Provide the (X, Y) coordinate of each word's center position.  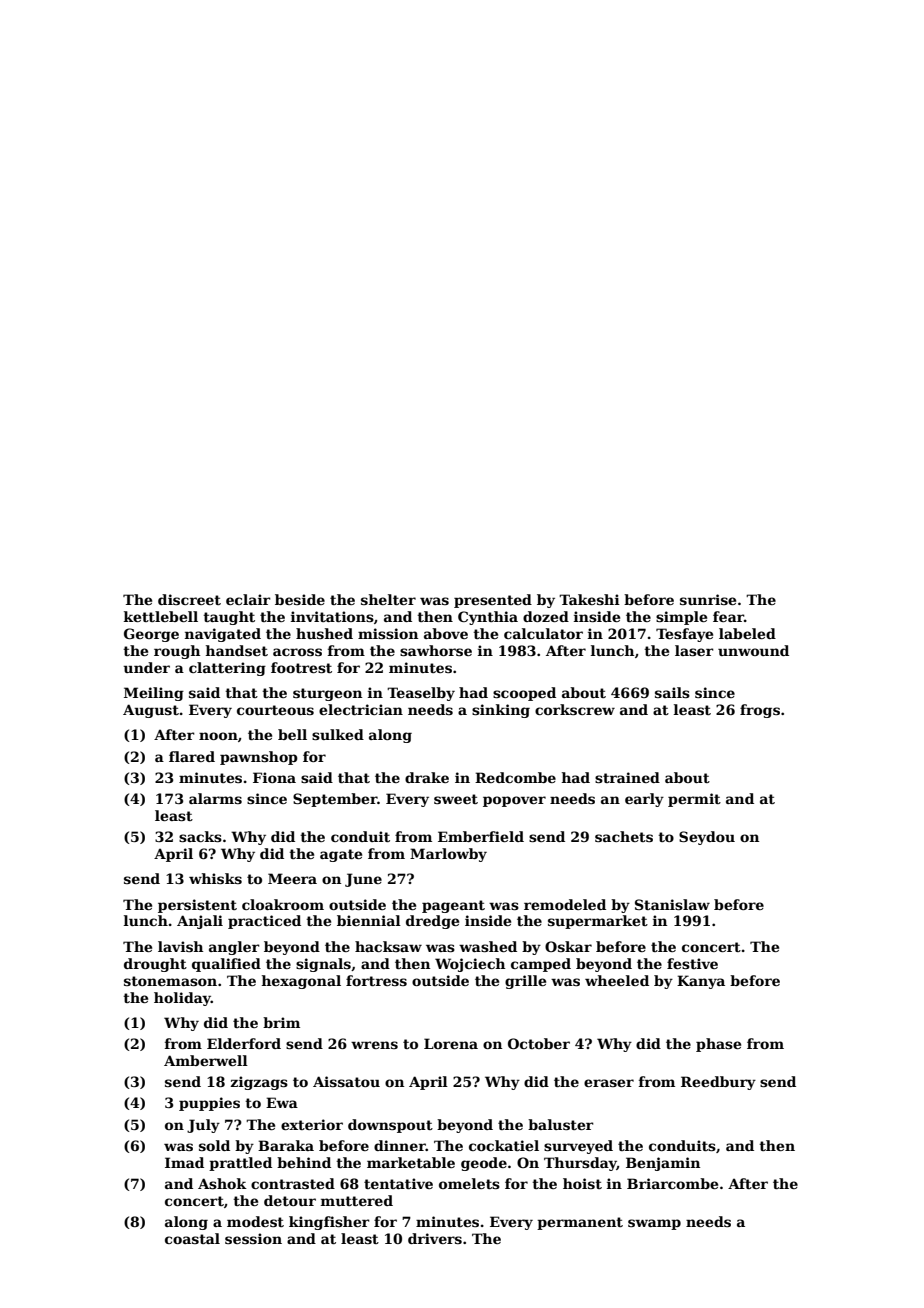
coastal (192, 1238)
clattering (227, 669)
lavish (180, 946)
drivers (435, 1238)
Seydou (707, 838)
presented (493, 601)
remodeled (565, 904)
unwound (753, 650)
